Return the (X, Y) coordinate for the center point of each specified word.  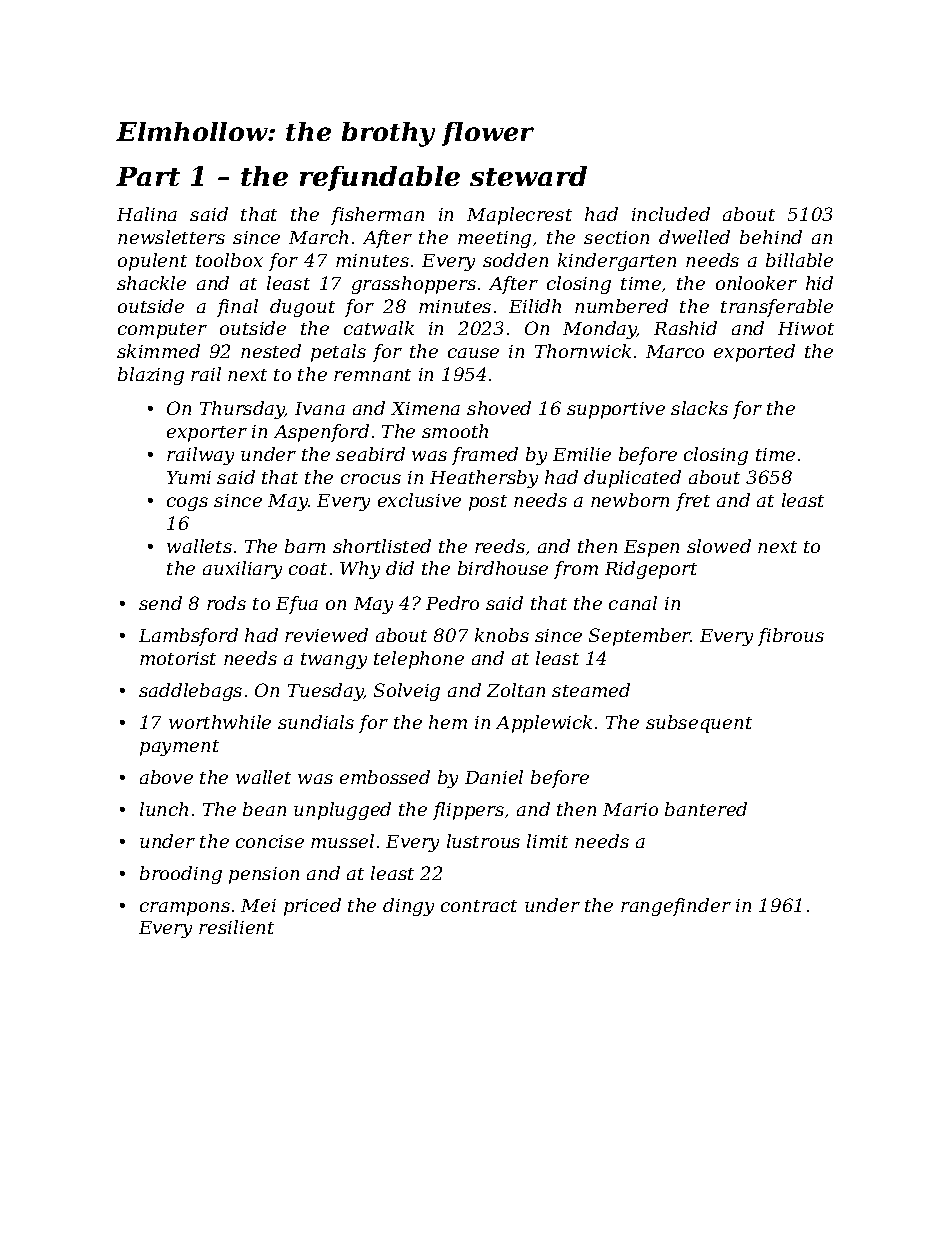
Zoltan (516, 690)
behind (771, 237)
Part (148, 176)
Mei (258, 905)
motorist (178, 658)
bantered (706, 809)
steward (528, 176)
